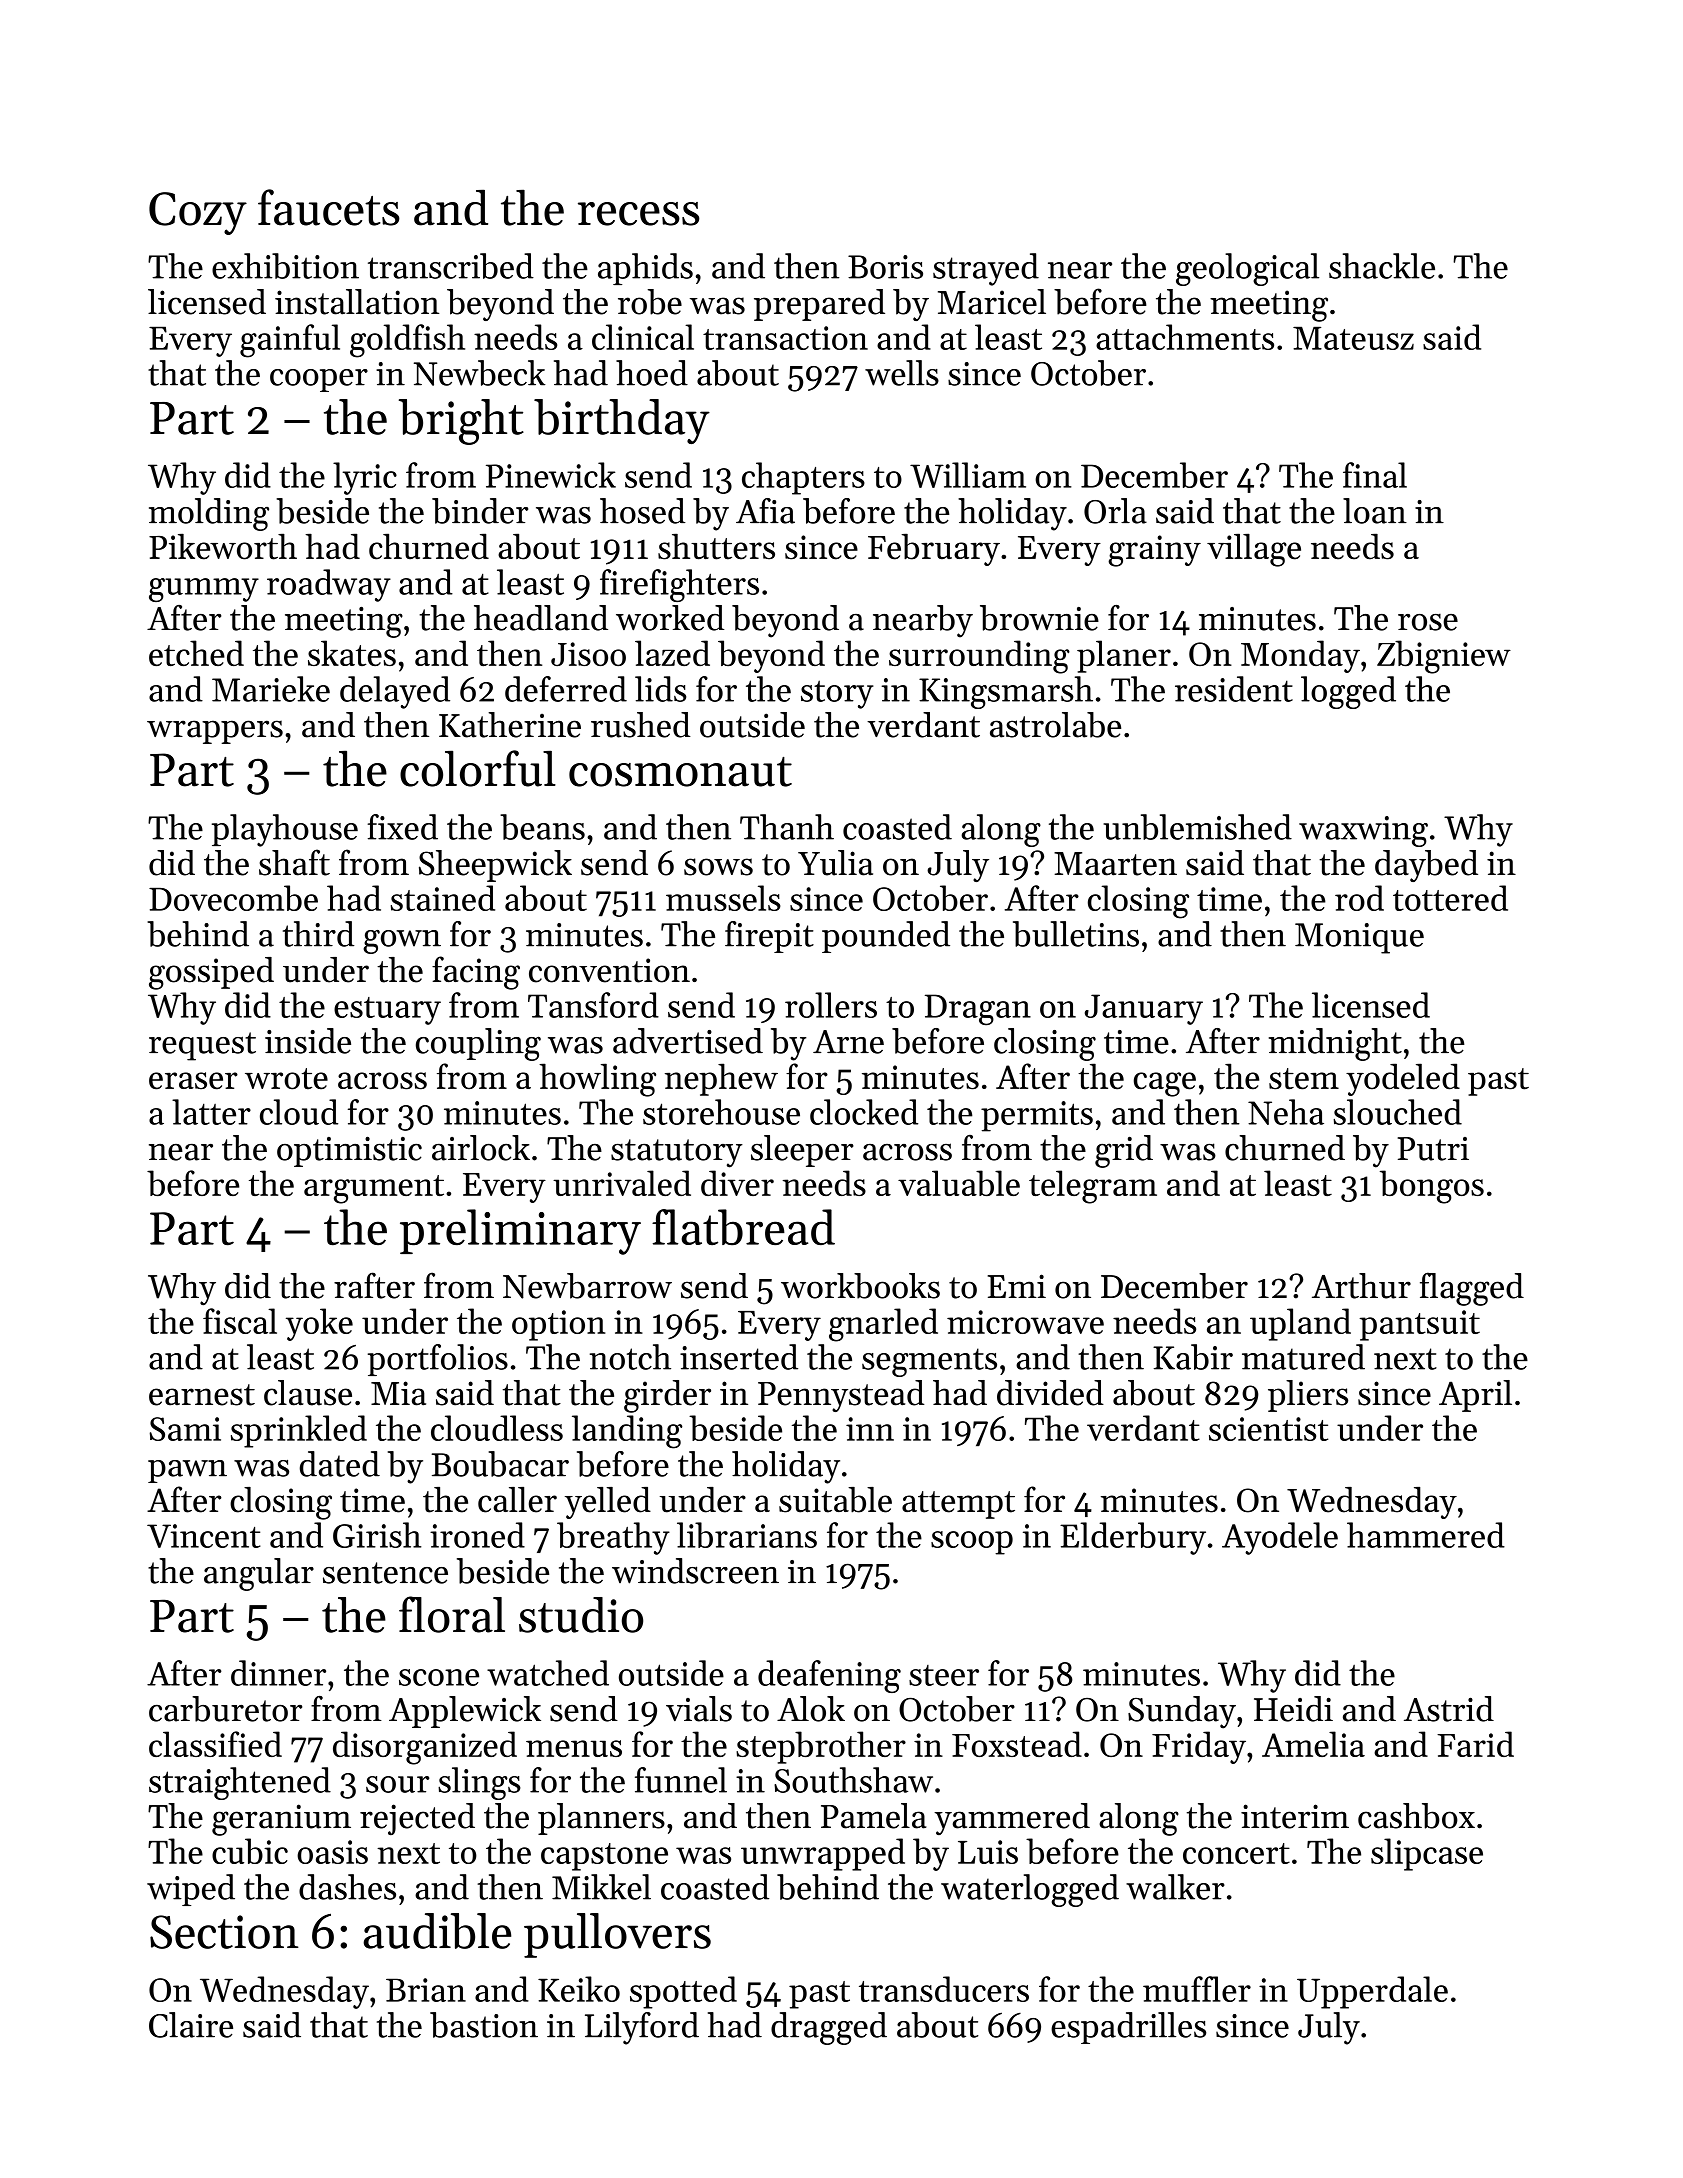  What do you see at coordinates (739, 1357) in the document?
I see `inserted` at bounding box center [739, 1357].
